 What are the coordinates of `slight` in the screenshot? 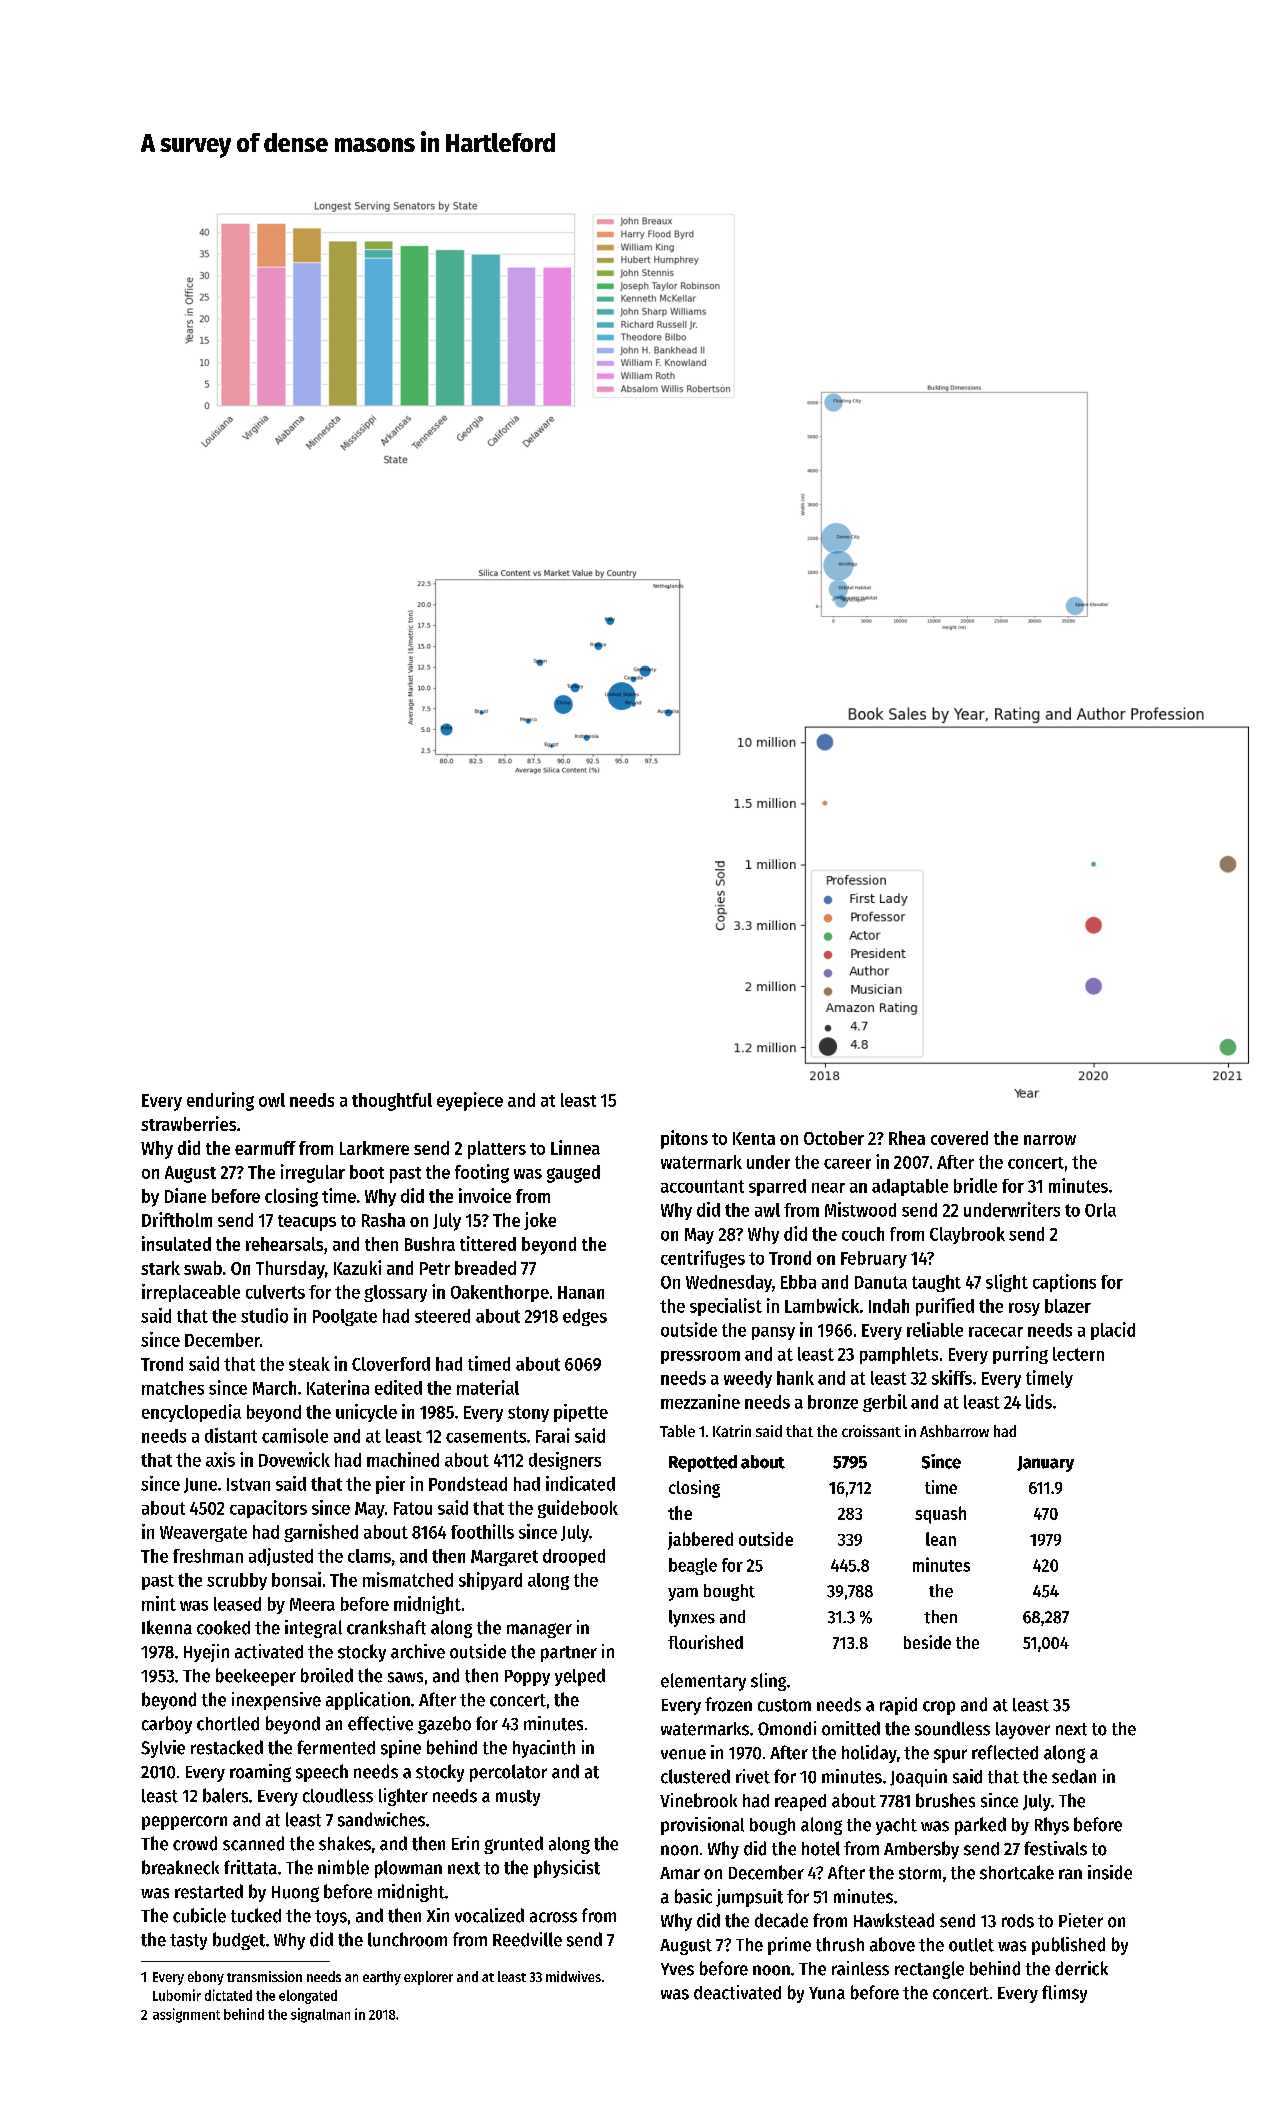 It's located at (1007, 1283).
